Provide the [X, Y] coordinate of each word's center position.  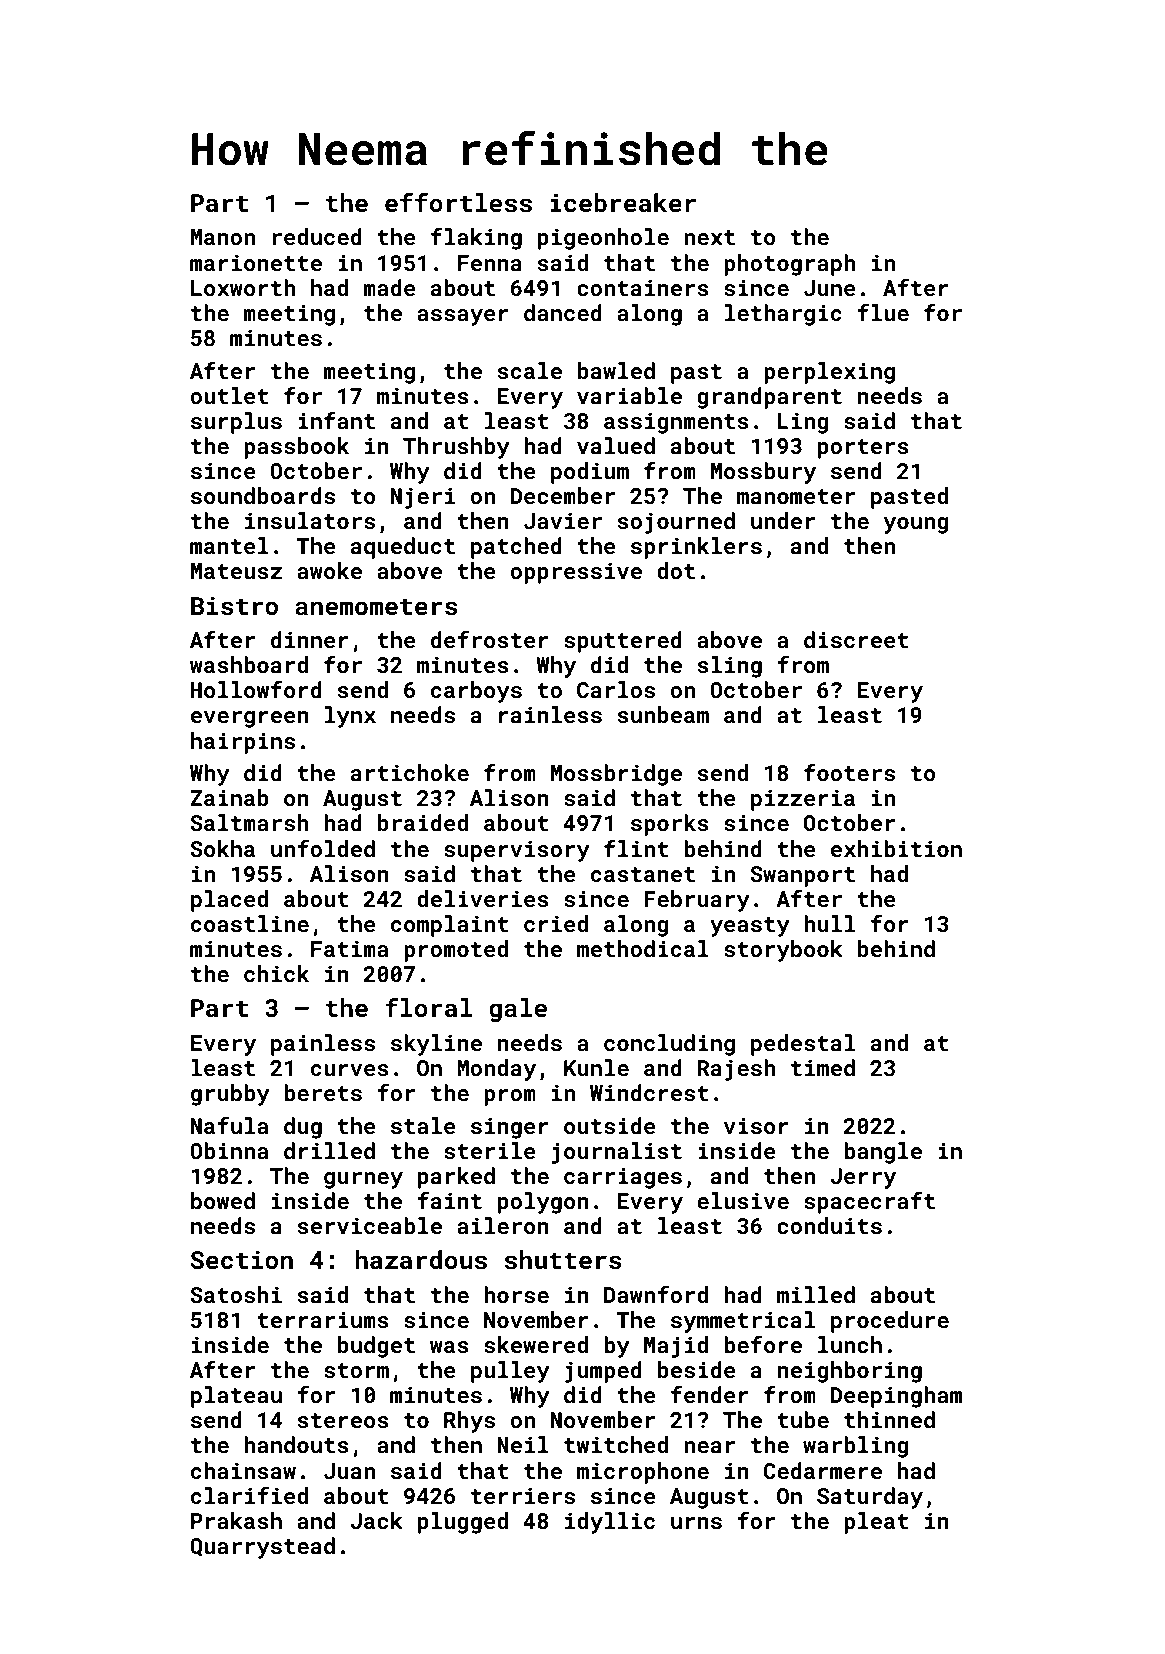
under [783, 520]
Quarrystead [262, 1548]
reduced [317, 236]
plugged [463, 1523]
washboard [249, 664]
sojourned [676, 523]
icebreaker [623, 203]
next [709, 237]
